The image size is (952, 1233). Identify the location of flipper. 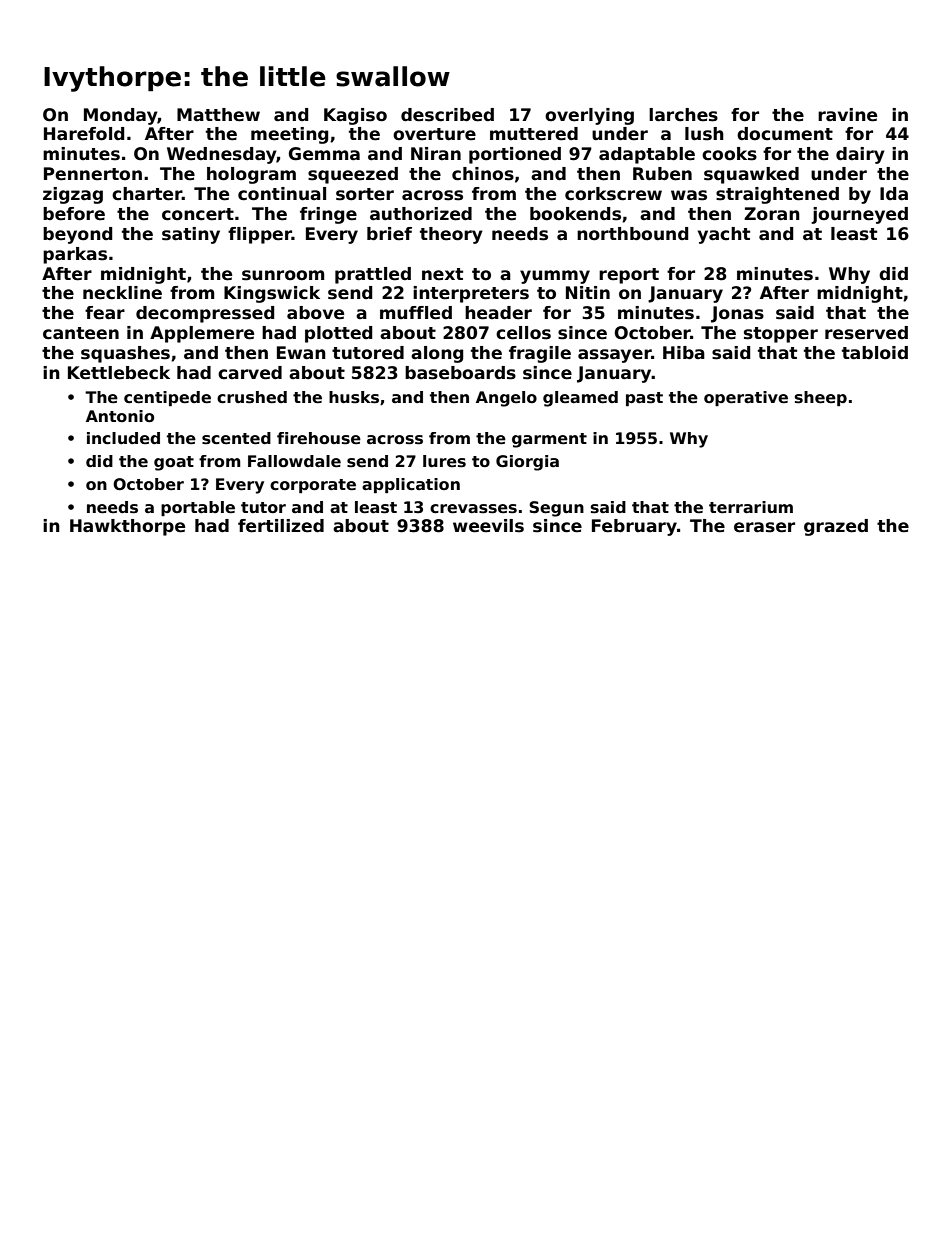
(260, 235).
